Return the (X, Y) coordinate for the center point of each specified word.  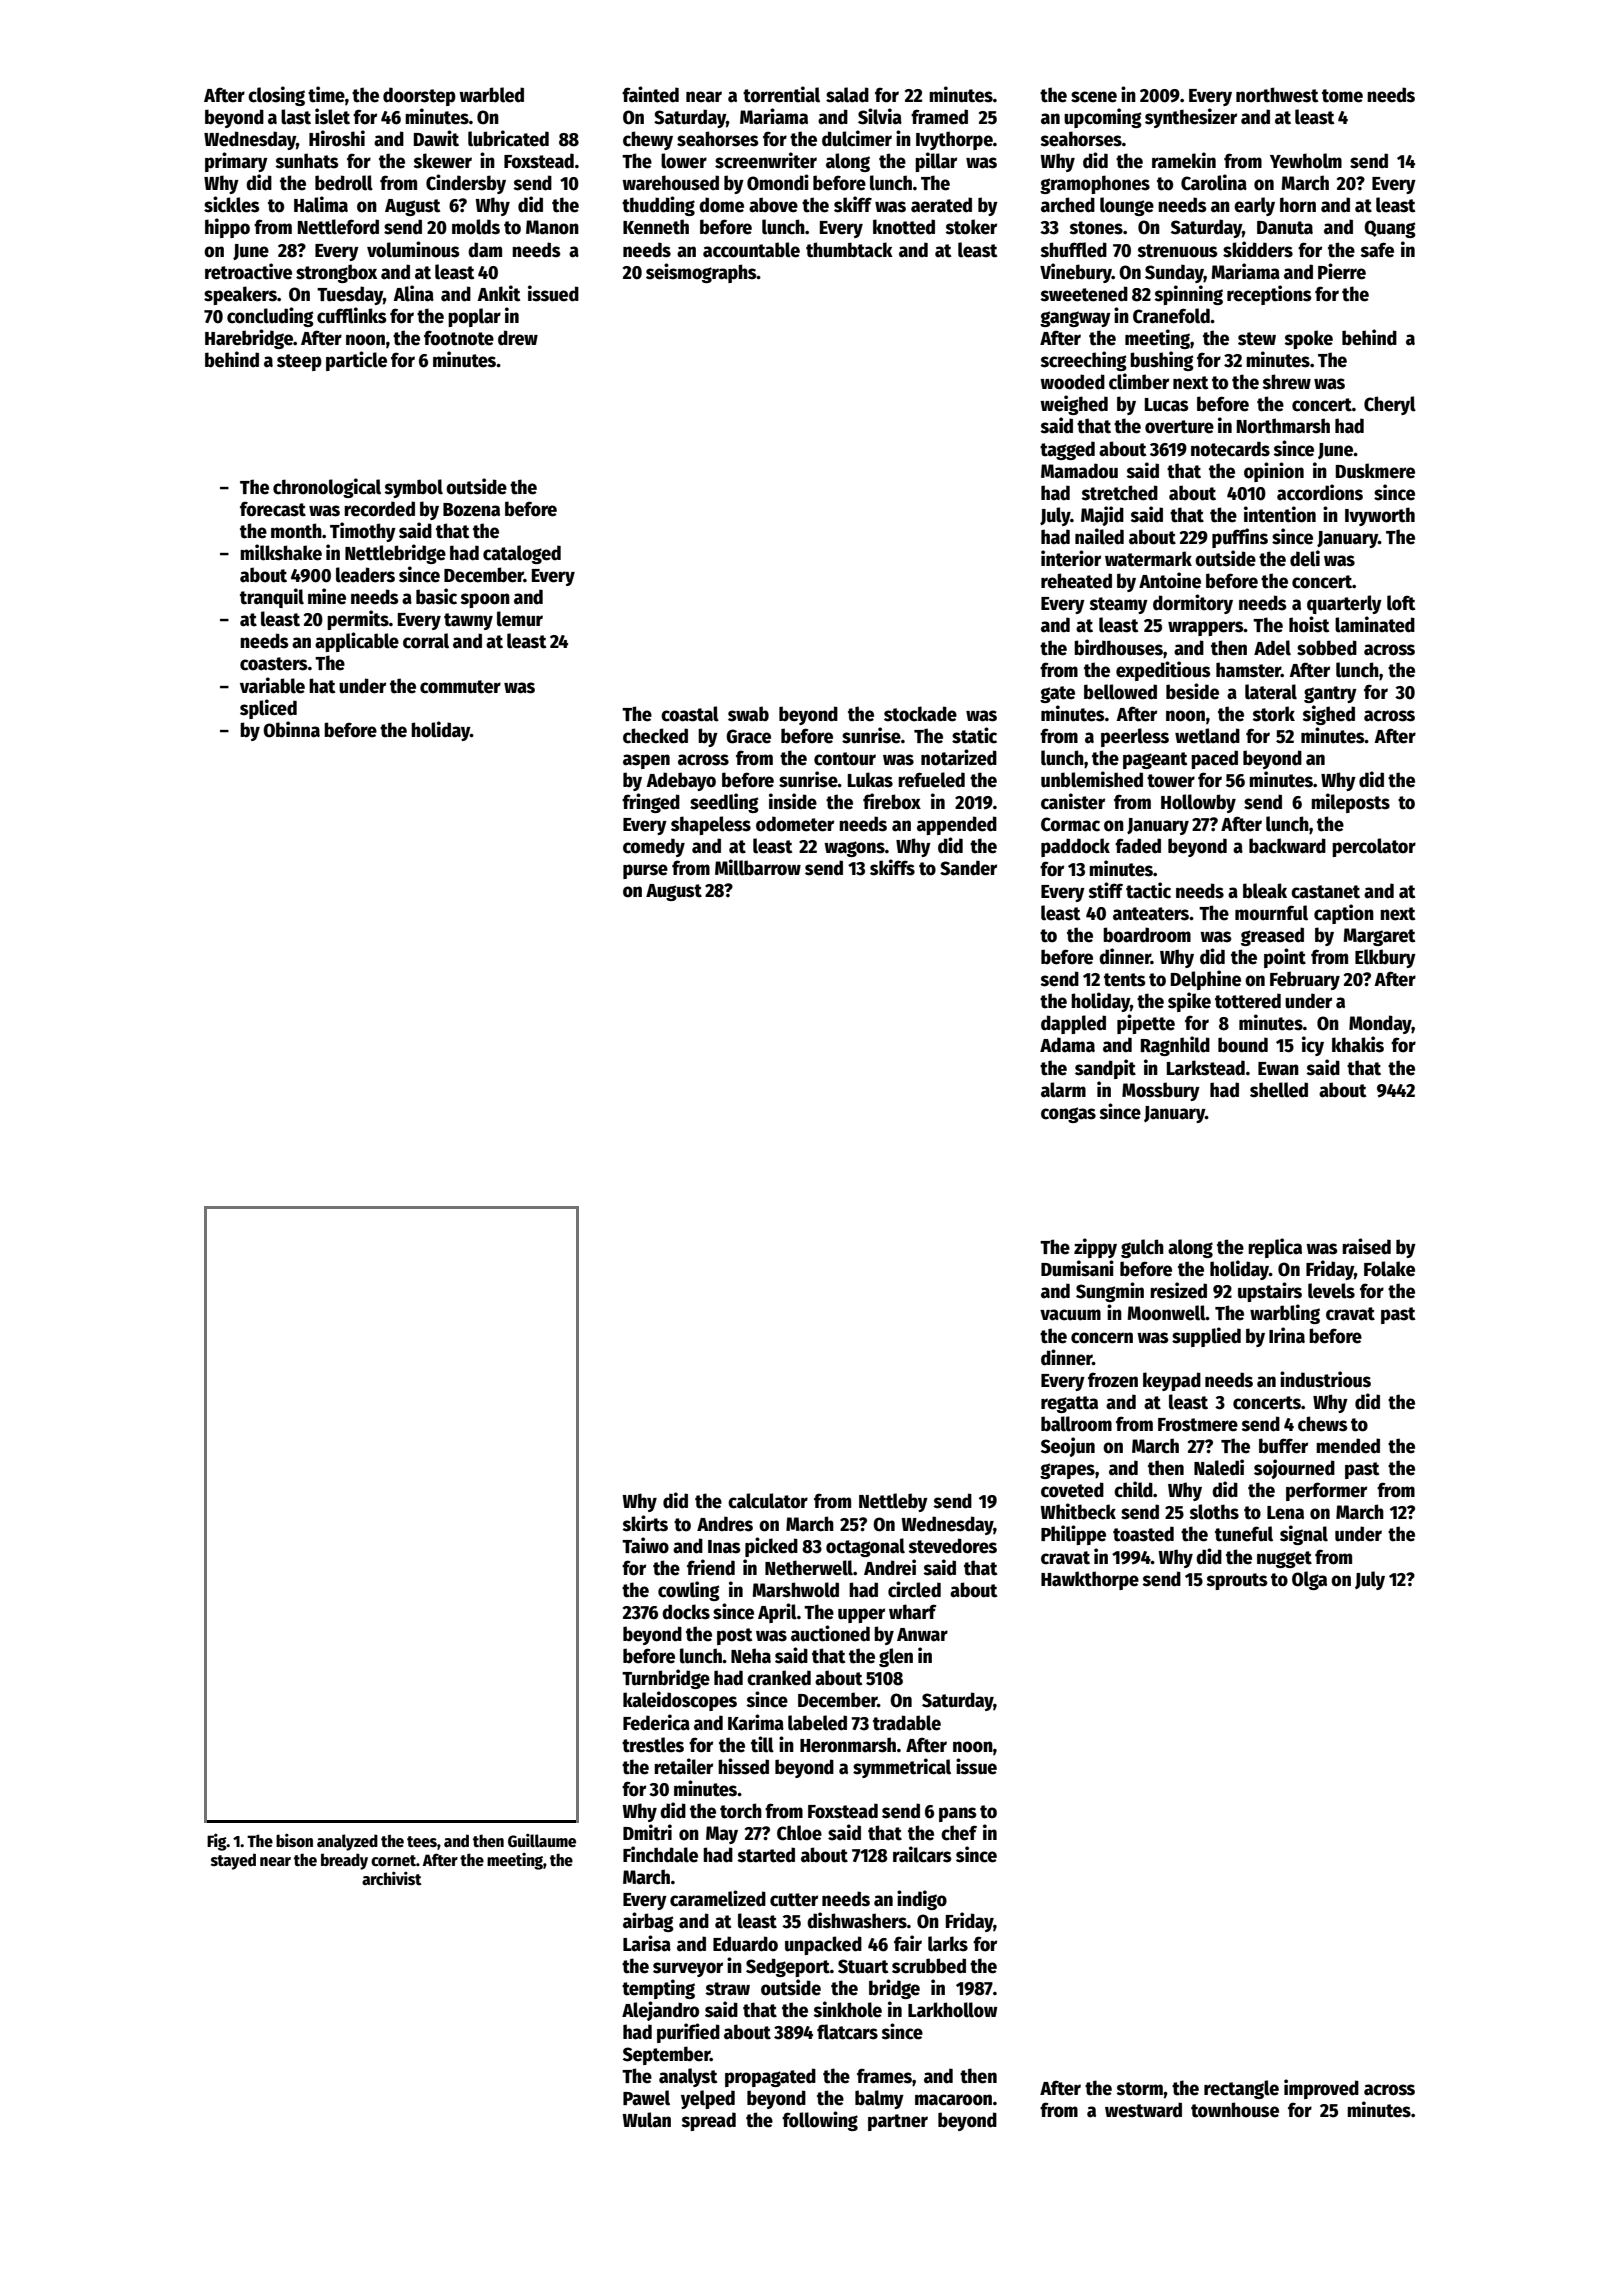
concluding (270, 317)
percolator (1374, 847)
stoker (971, 227)
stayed (233, 1861)
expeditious (1163, 671)
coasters (274, 664)
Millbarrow (758, 867)
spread (709, 2121)
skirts (645, 1523)
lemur (520, 619)
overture (1179, 427)
